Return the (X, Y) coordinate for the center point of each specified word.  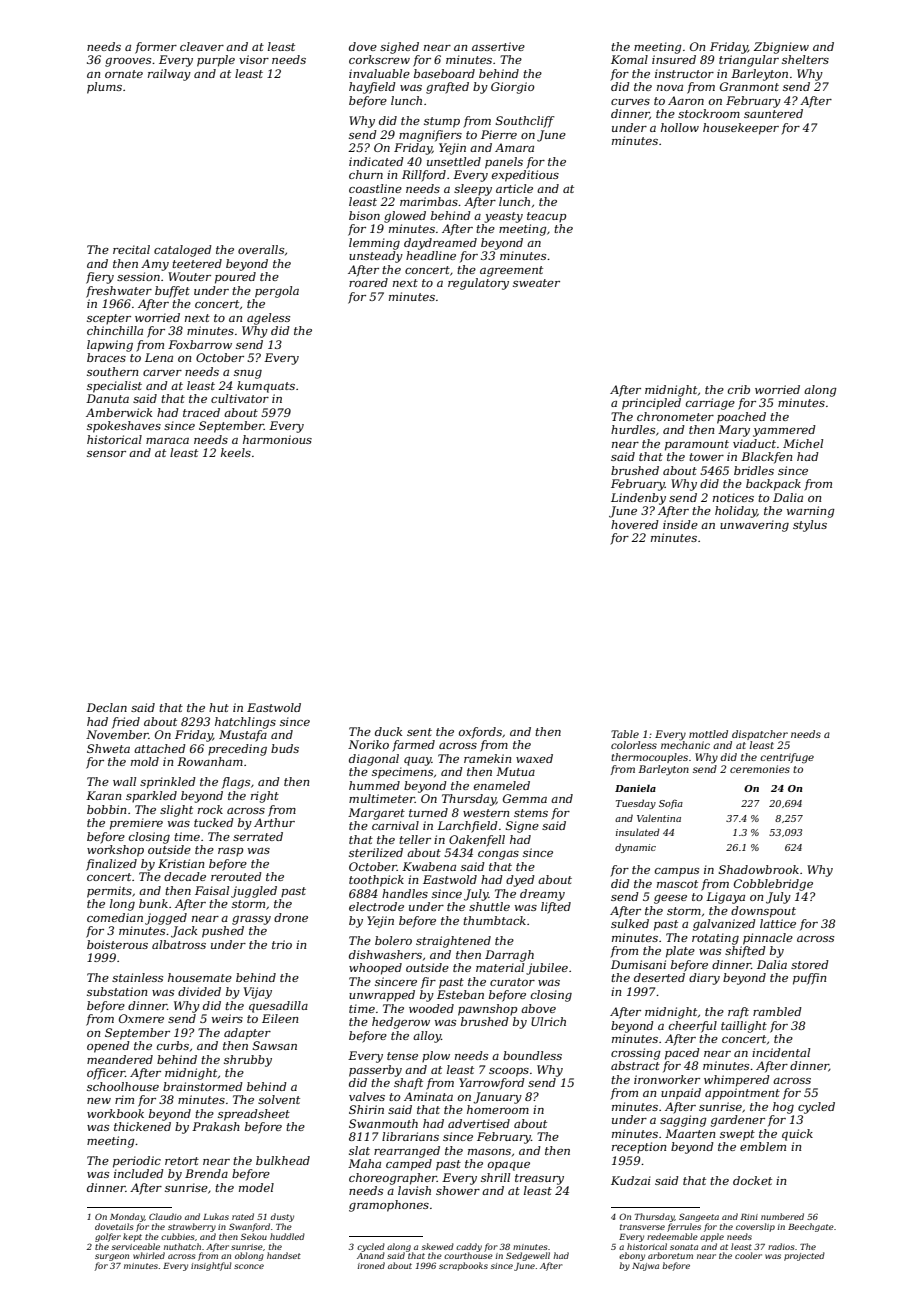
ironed (371, 1265)
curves (630, 102)
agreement (511, 271)
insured (674, 59)
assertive (498, 46)
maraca (167, 441)
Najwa (645, 1267)
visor (254, 59)
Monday (127, 1217)
